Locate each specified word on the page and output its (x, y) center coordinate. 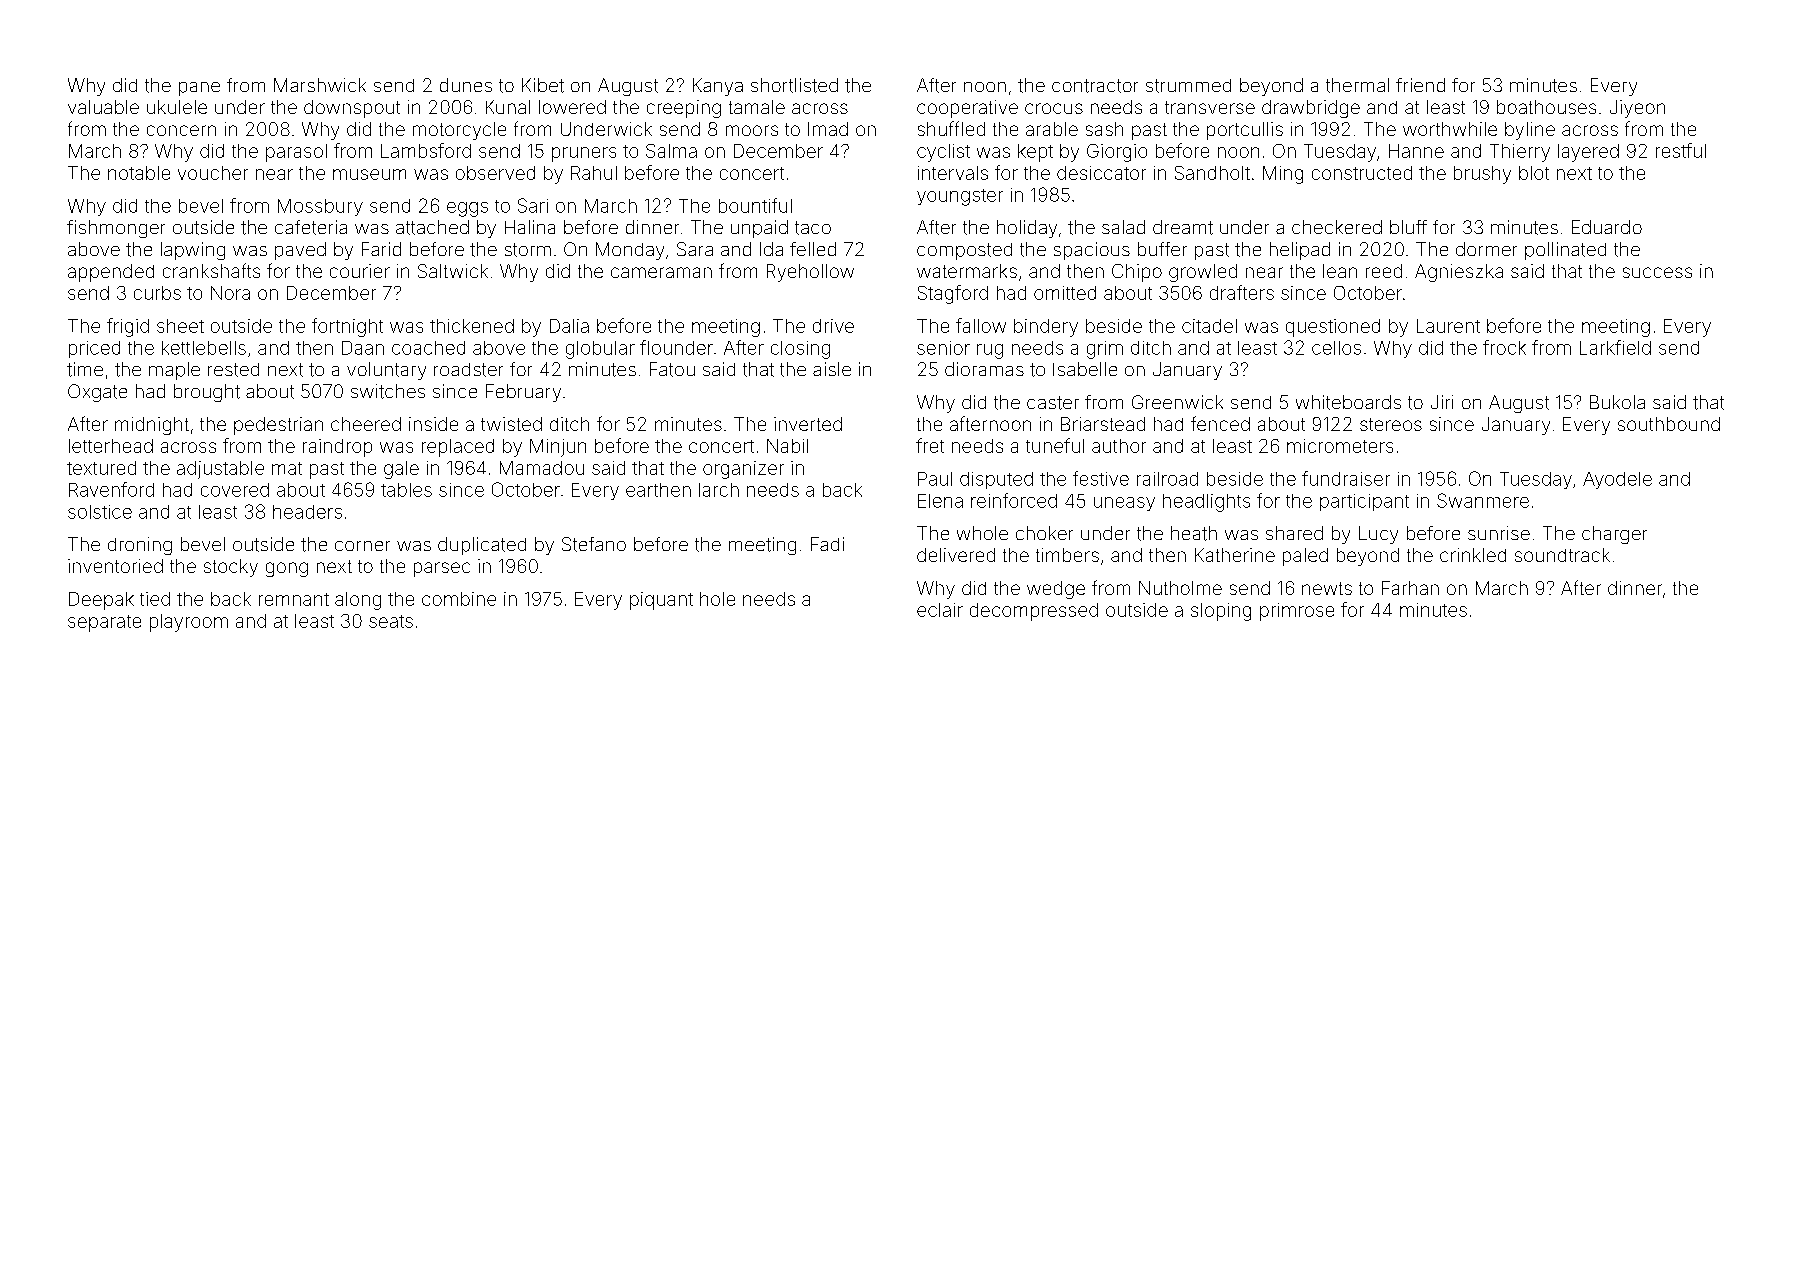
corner (362, 546)
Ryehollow (810, 273)
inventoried (115, 566)
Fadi (827, 544)
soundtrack (1562, 555)
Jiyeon (1637, 109)
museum (369, 174)
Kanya (718, 87)
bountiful (755, 205)
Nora (230, 293)
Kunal (508, 107)
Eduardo (1607, 227)
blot (1534, 173)
